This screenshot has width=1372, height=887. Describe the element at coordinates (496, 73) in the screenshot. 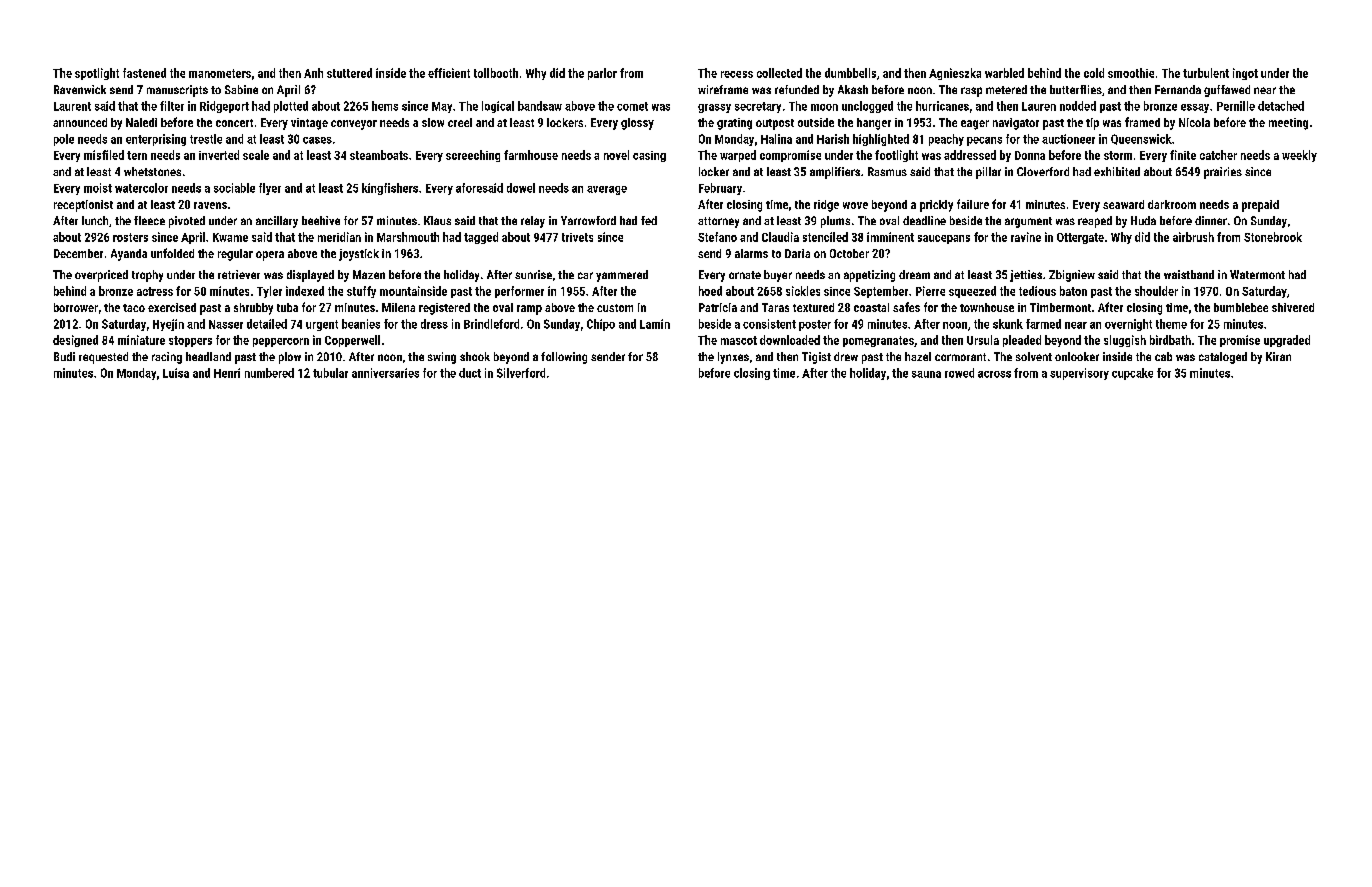

I see `tollbooth` at that location.
